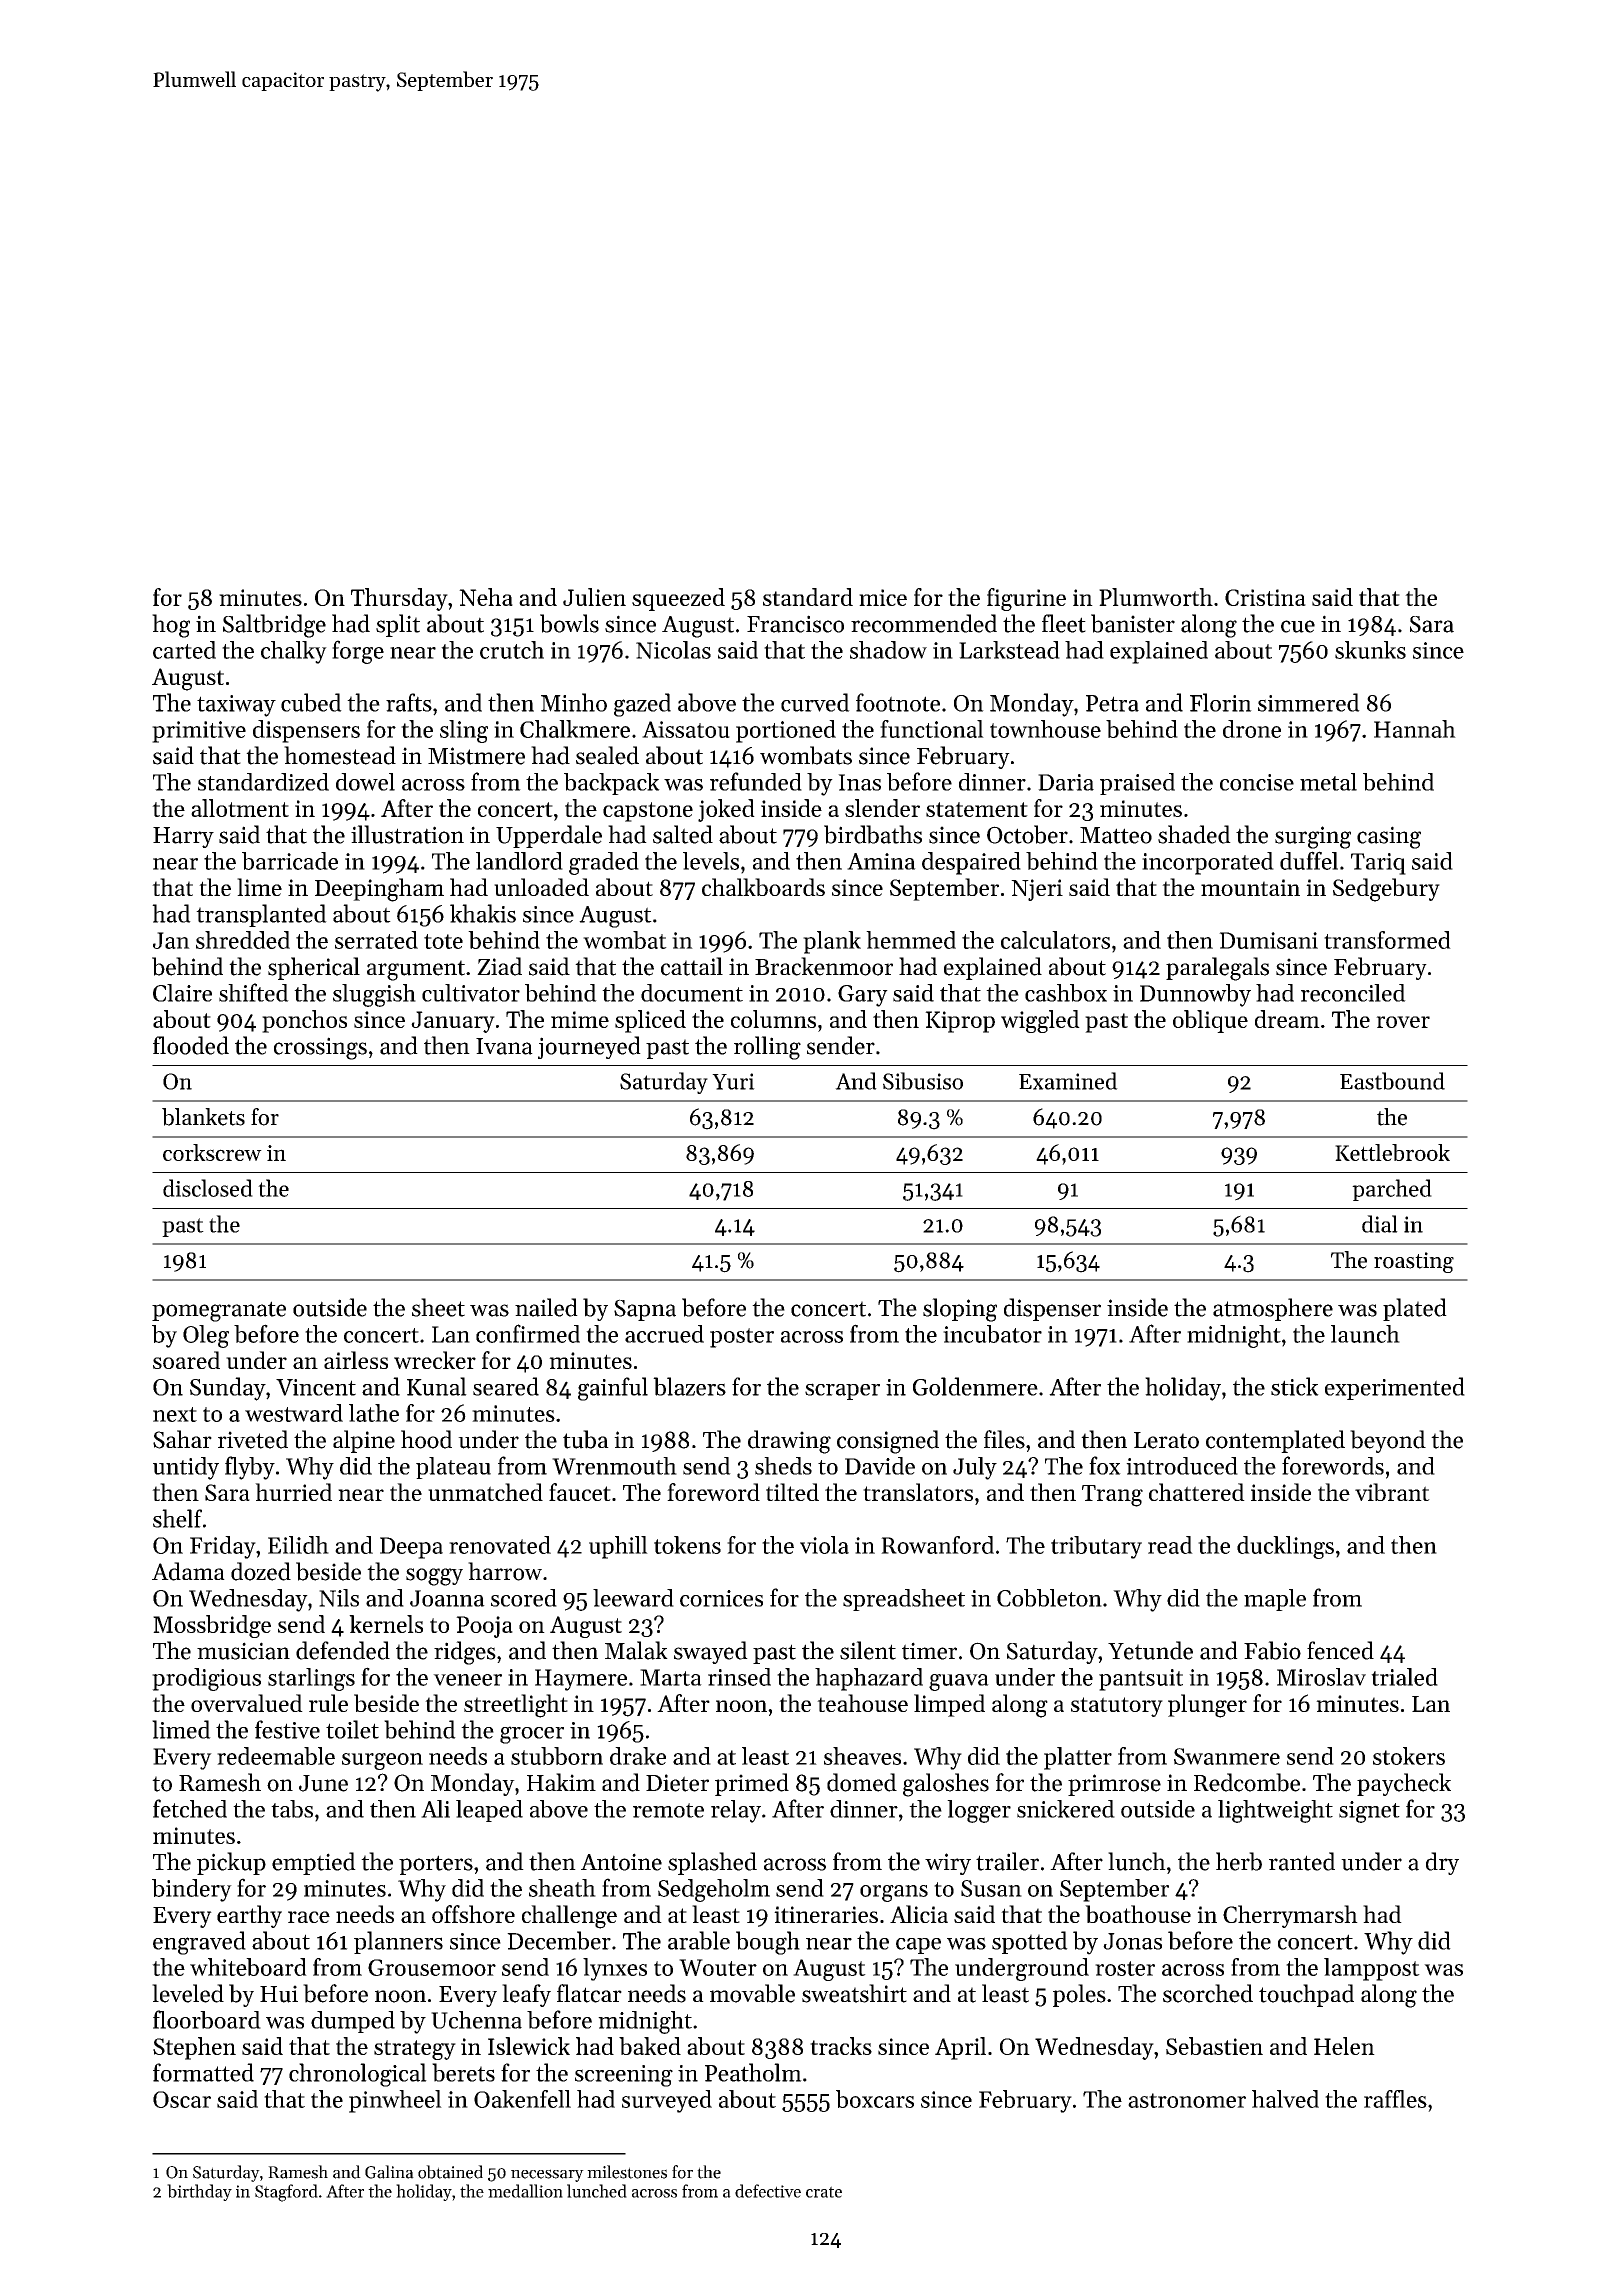  Describe the element at coordinates (399, 599) in the document. I see `Thursday` at that location.
